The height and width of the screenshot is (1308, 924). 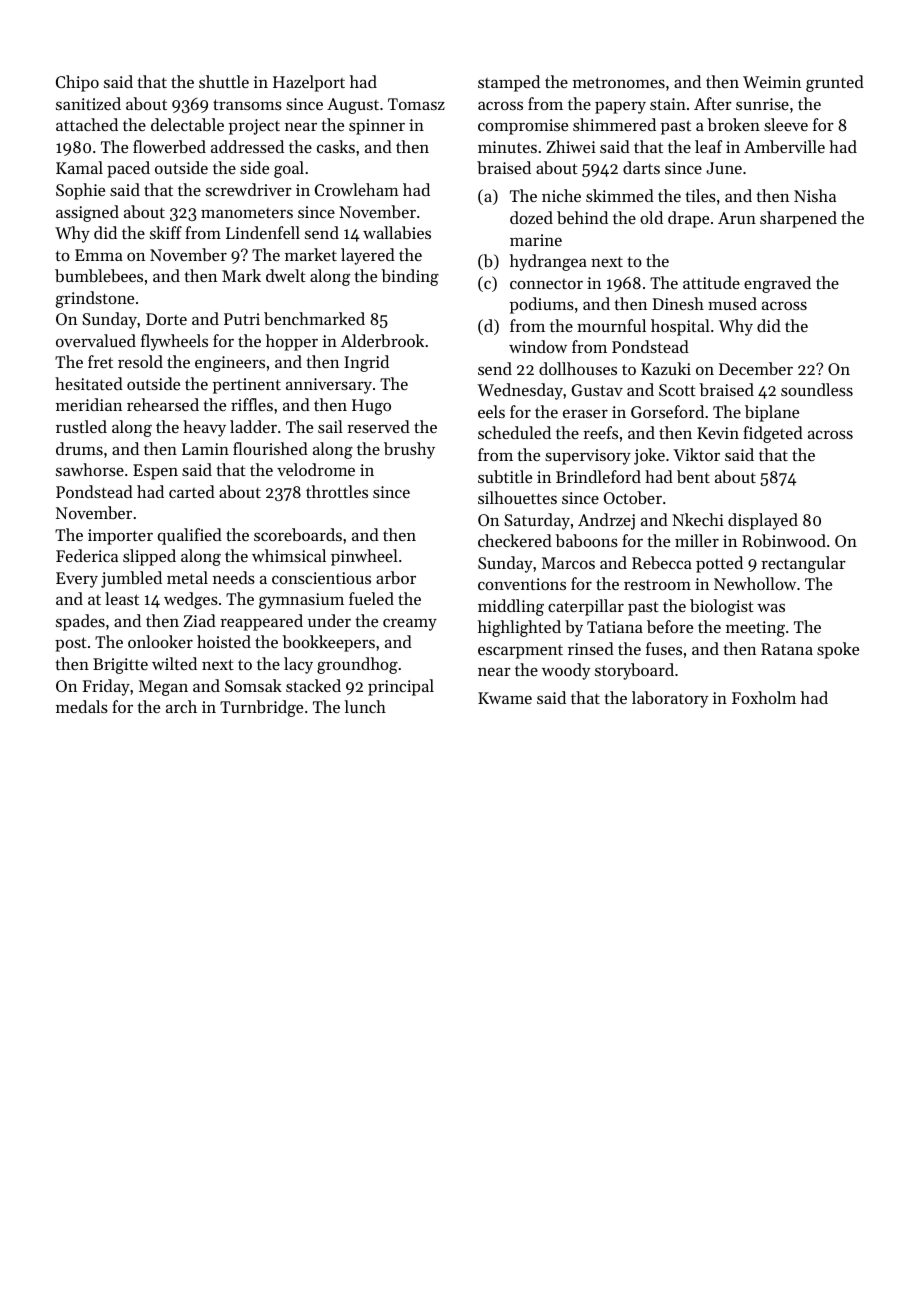 I want to click on onlooker, so click(x=160, y=641).
